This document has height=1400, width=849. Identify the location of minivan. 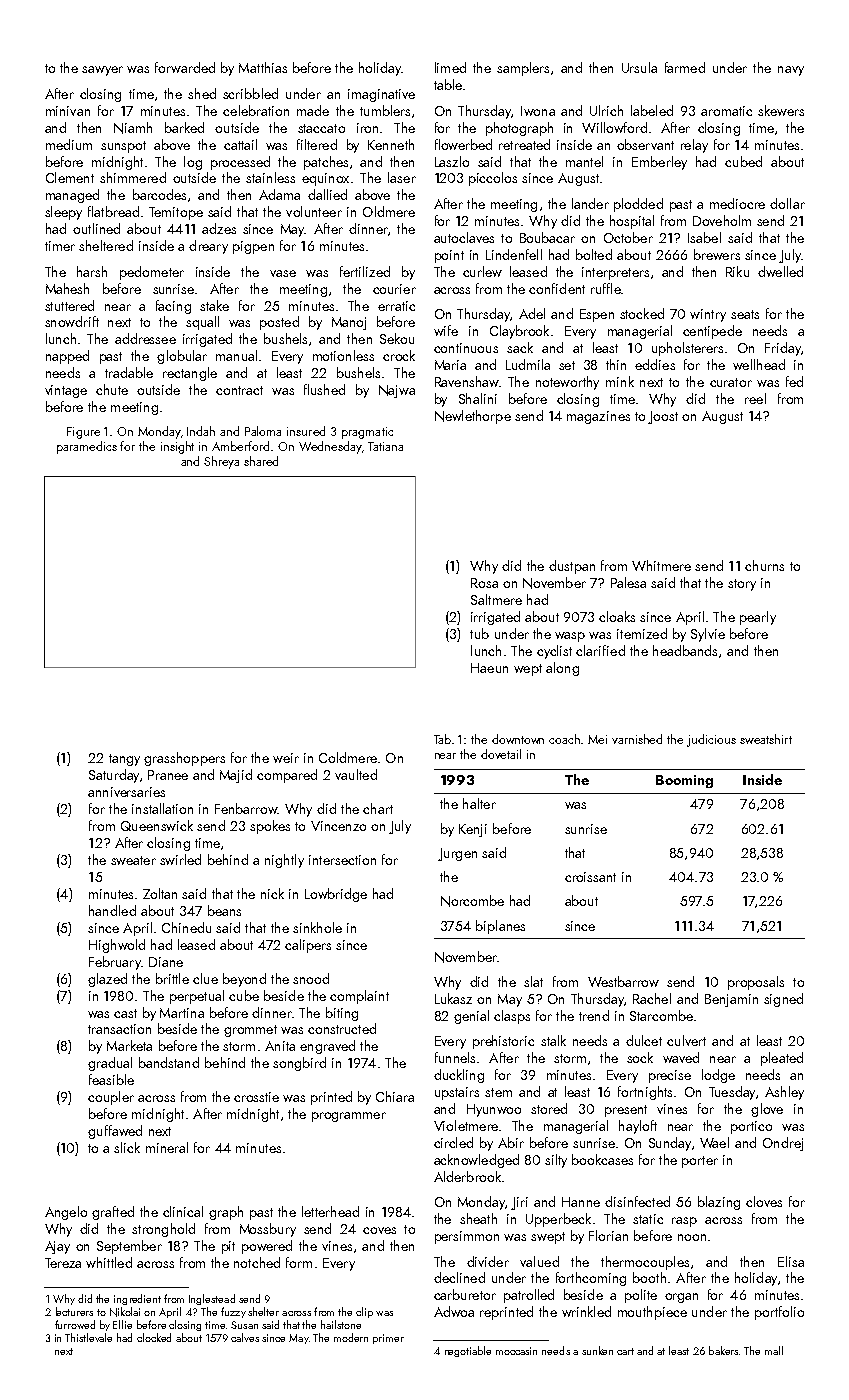
(68, 111).
